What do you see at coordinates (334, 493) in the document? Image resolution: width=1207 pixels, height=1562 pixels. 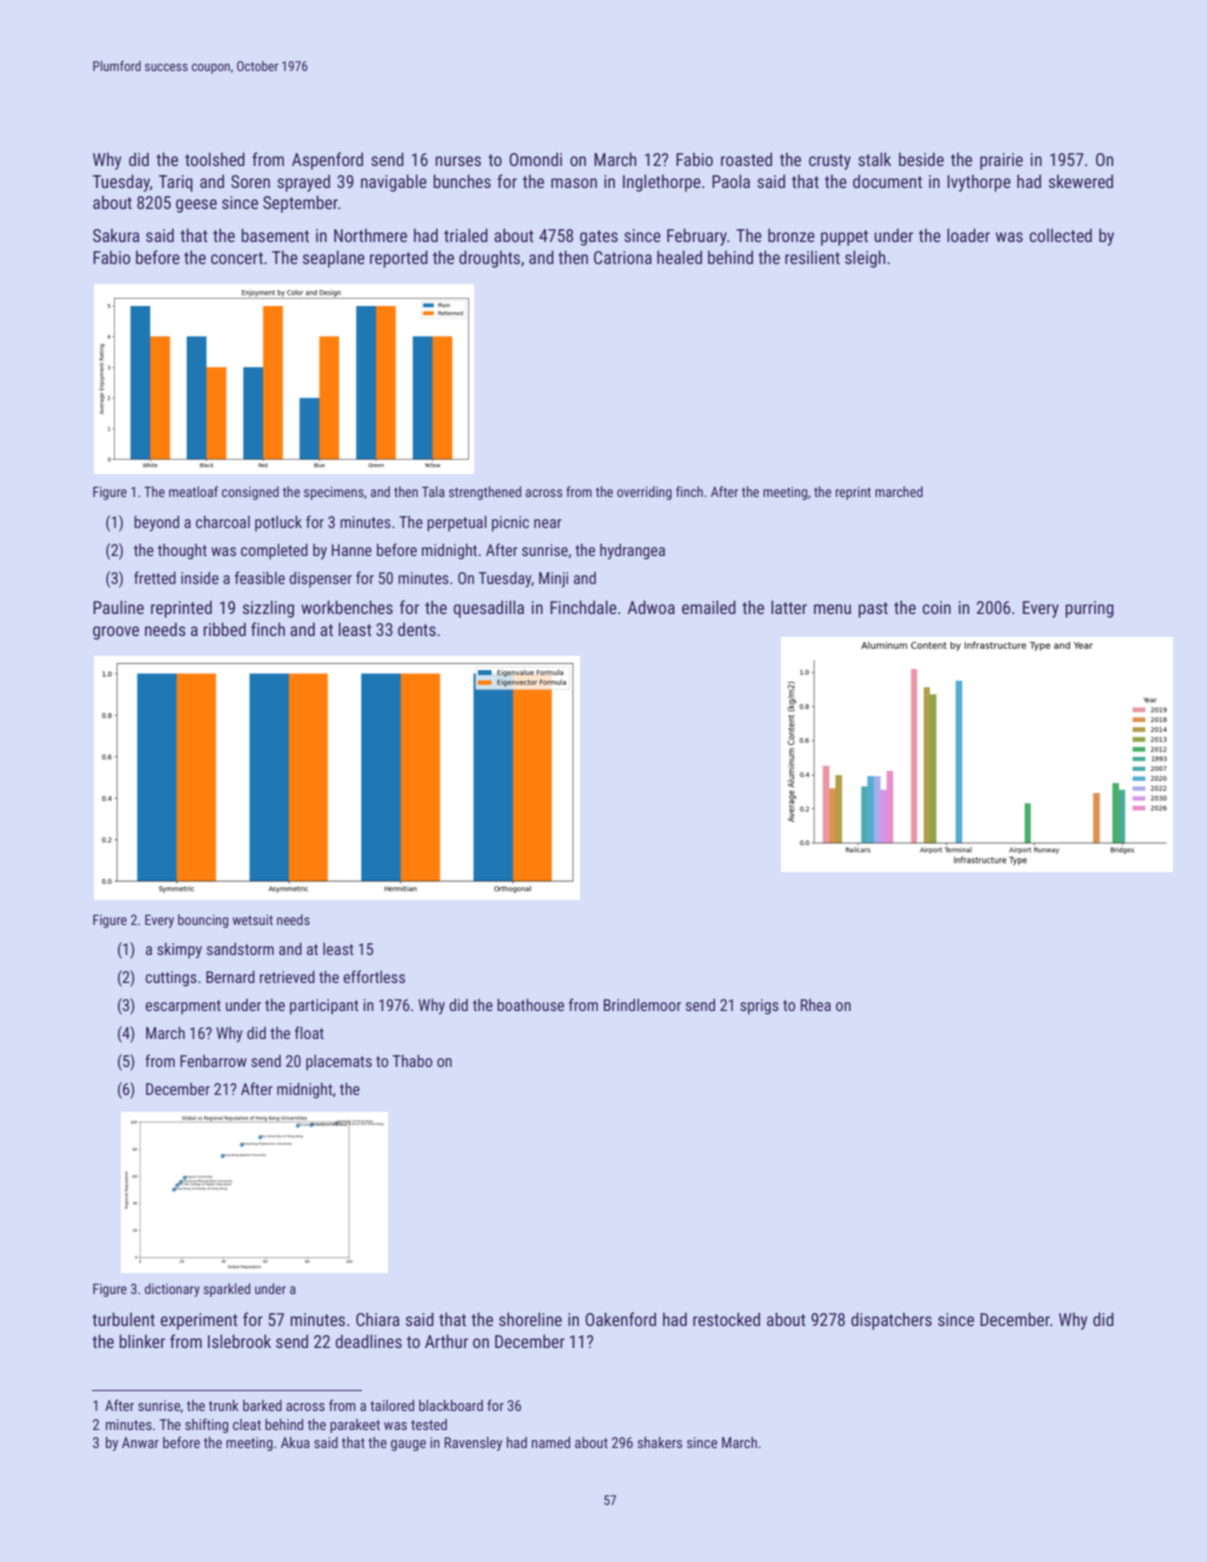 I see `specimens` at bounding box center [334, 493].
